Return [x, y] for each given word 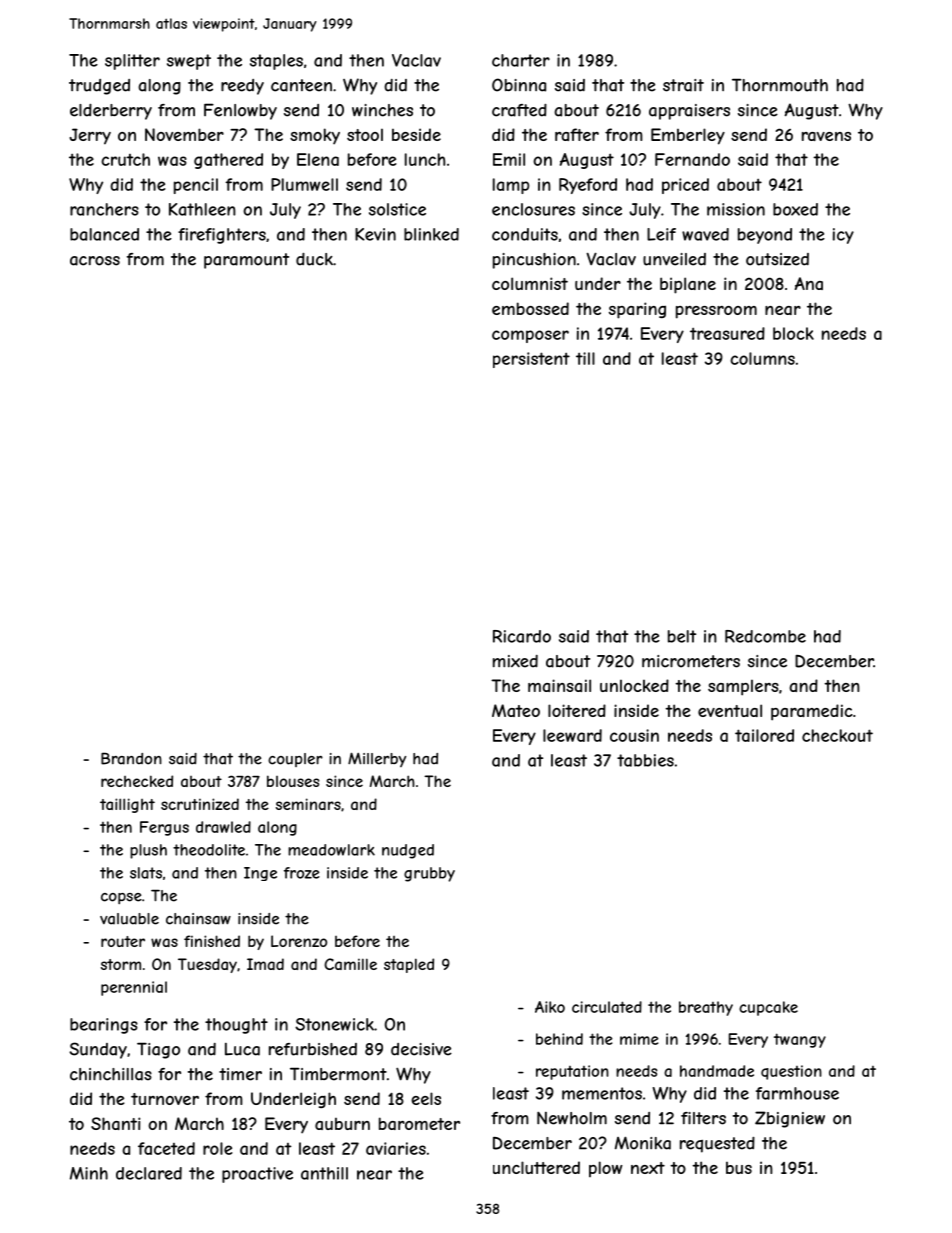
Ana [809, 283]
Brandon [131, 758]
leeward [572, 735]
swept [189, 62]
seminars [308, 804]
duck [314, 259]
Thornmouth [780, 85]
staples [276, 62]
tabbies [645, 760]
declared [149, 1173]
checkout [837, 735]
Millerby [377, 759]
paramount [246, 261]
